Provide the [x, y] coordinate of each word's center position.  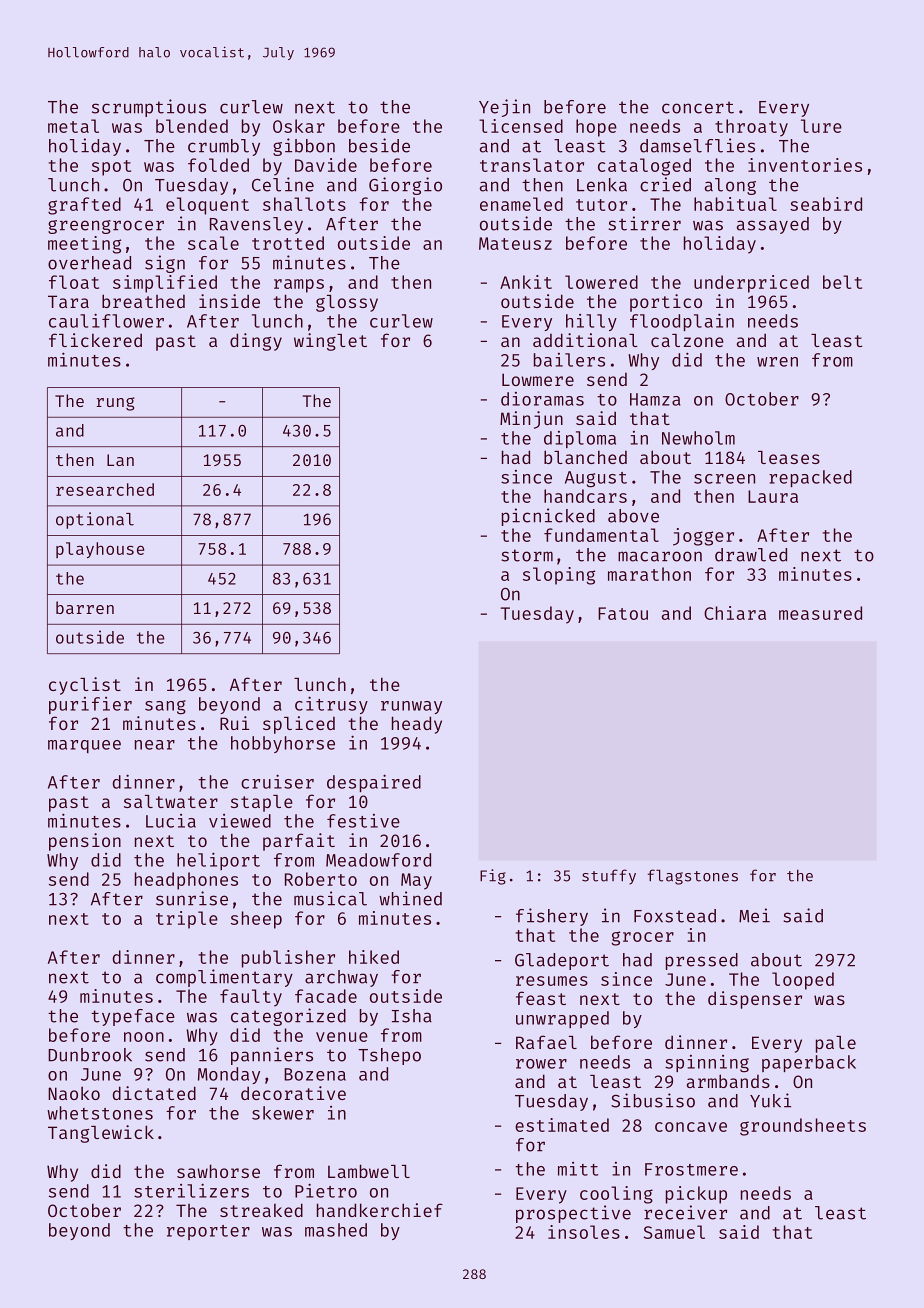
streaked [261, 1210]
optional [95, 520]
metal [73, 126]
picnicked [548, 517]
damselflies [697, 145]
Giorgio [405, 186]
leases [789, 457]
